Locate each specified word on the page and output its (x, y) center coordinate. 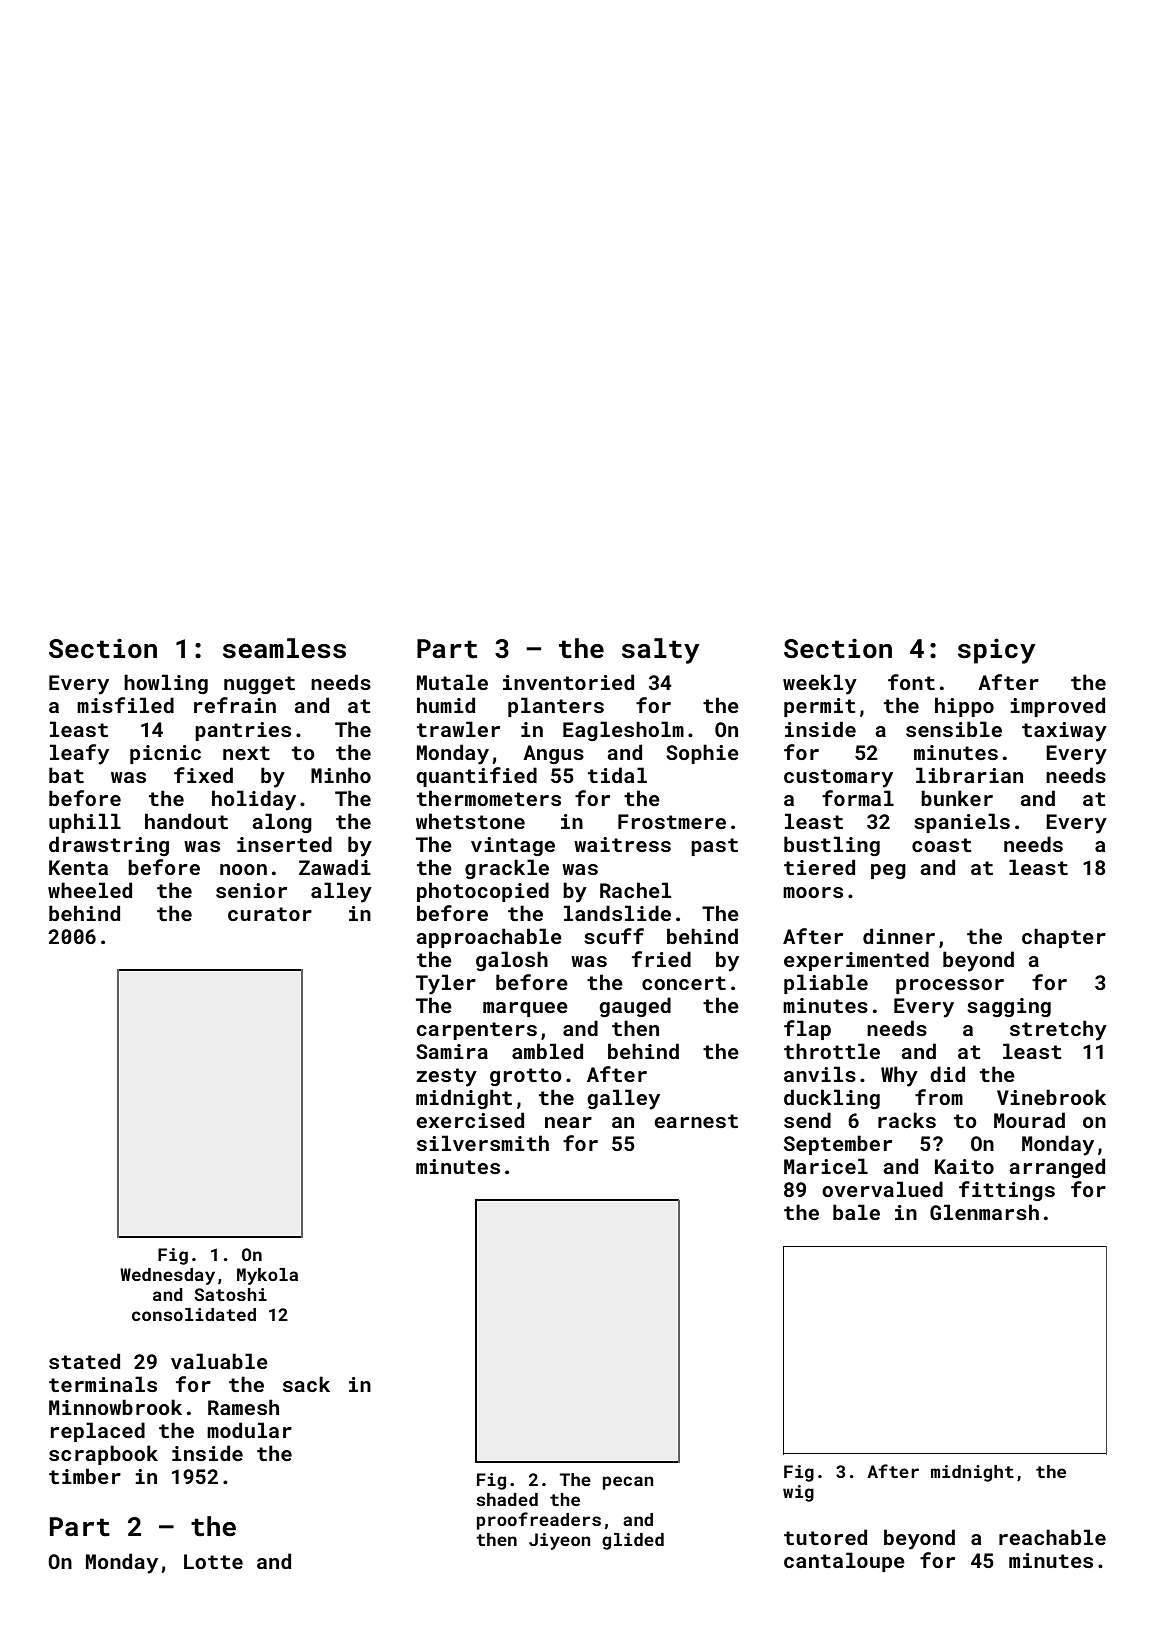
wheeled (90, 890)
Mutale (452, 682)
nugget (259, 685)
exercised (470, 1120)
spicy (997, 651)
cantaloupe (844, 1562)
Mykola (267, 1276)
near (568, 1122)
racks (907, 1120)
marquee (525, 1009)
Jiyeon (559, 1541)
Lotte (213, 1561)
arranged (1057, 1168)
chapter (1064, 938)
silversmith (483, 1143)
